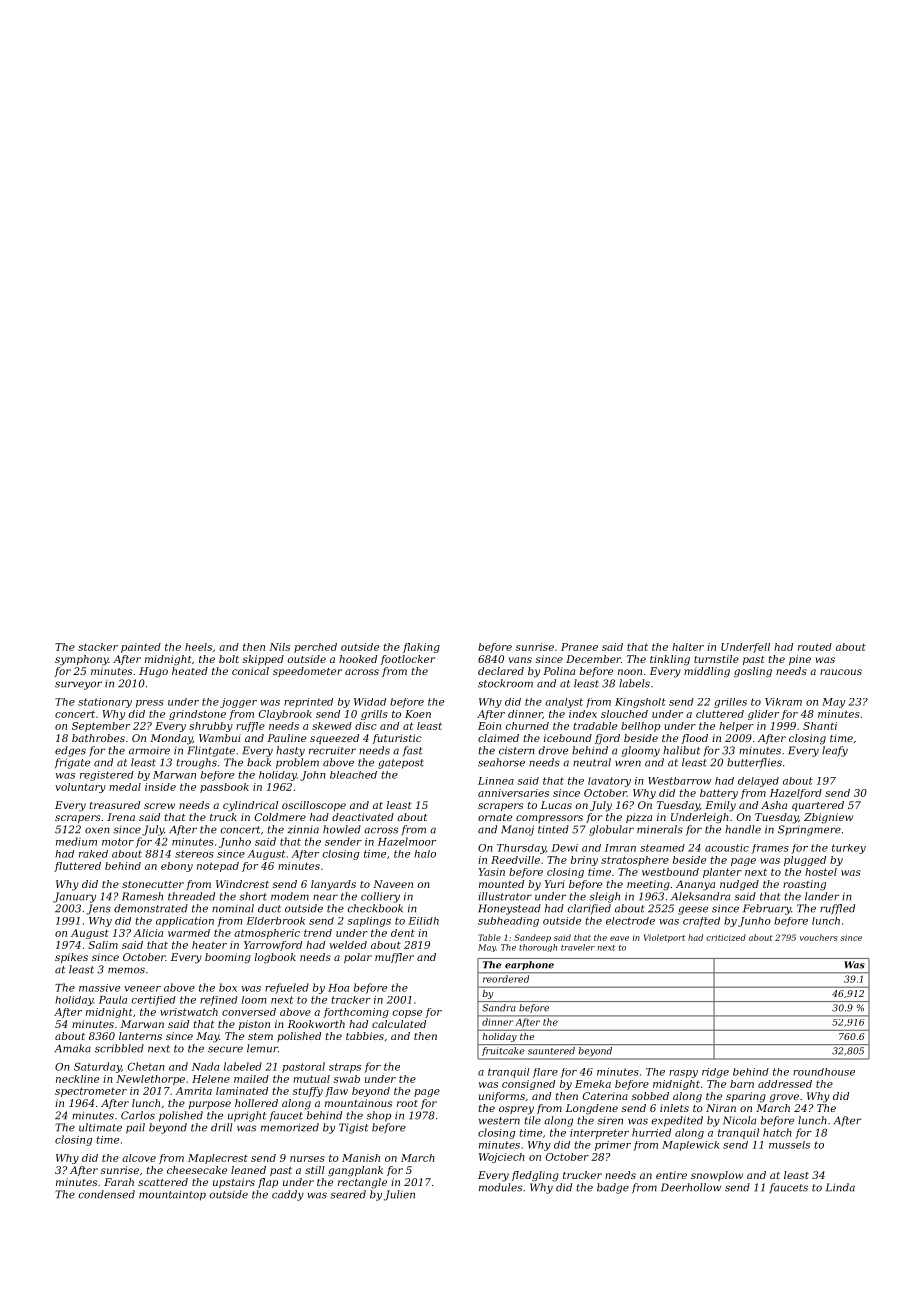 The width and height of the image is (924, 1308). I want to click on grilles, so click(730, 703).
